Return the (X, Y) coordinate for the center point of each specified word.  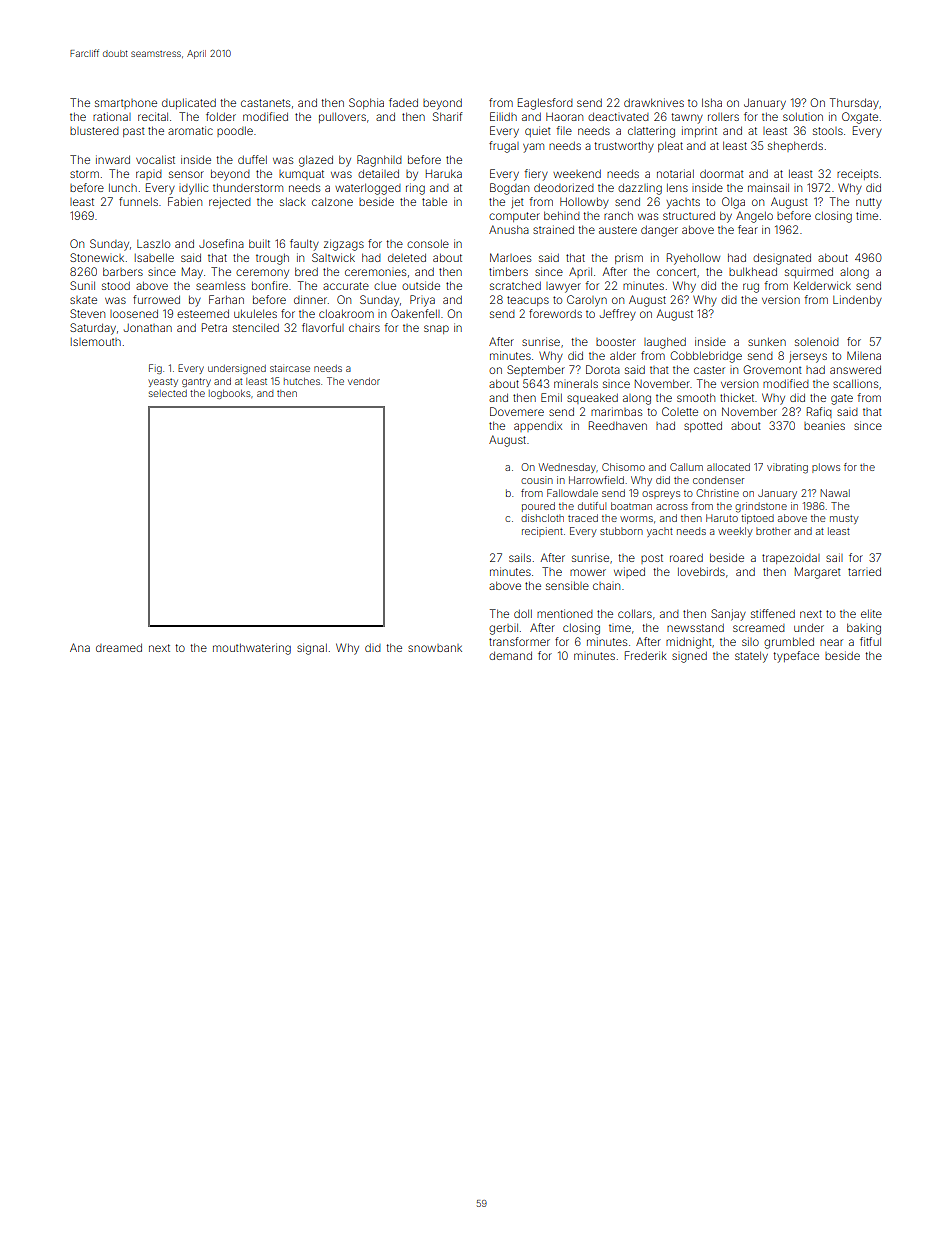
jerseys (808, 357)
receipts (857, 174)
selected (168, 393)
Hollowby (584, 203)
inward (113, 159)
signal (312, 649)
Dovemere (517, 411)
